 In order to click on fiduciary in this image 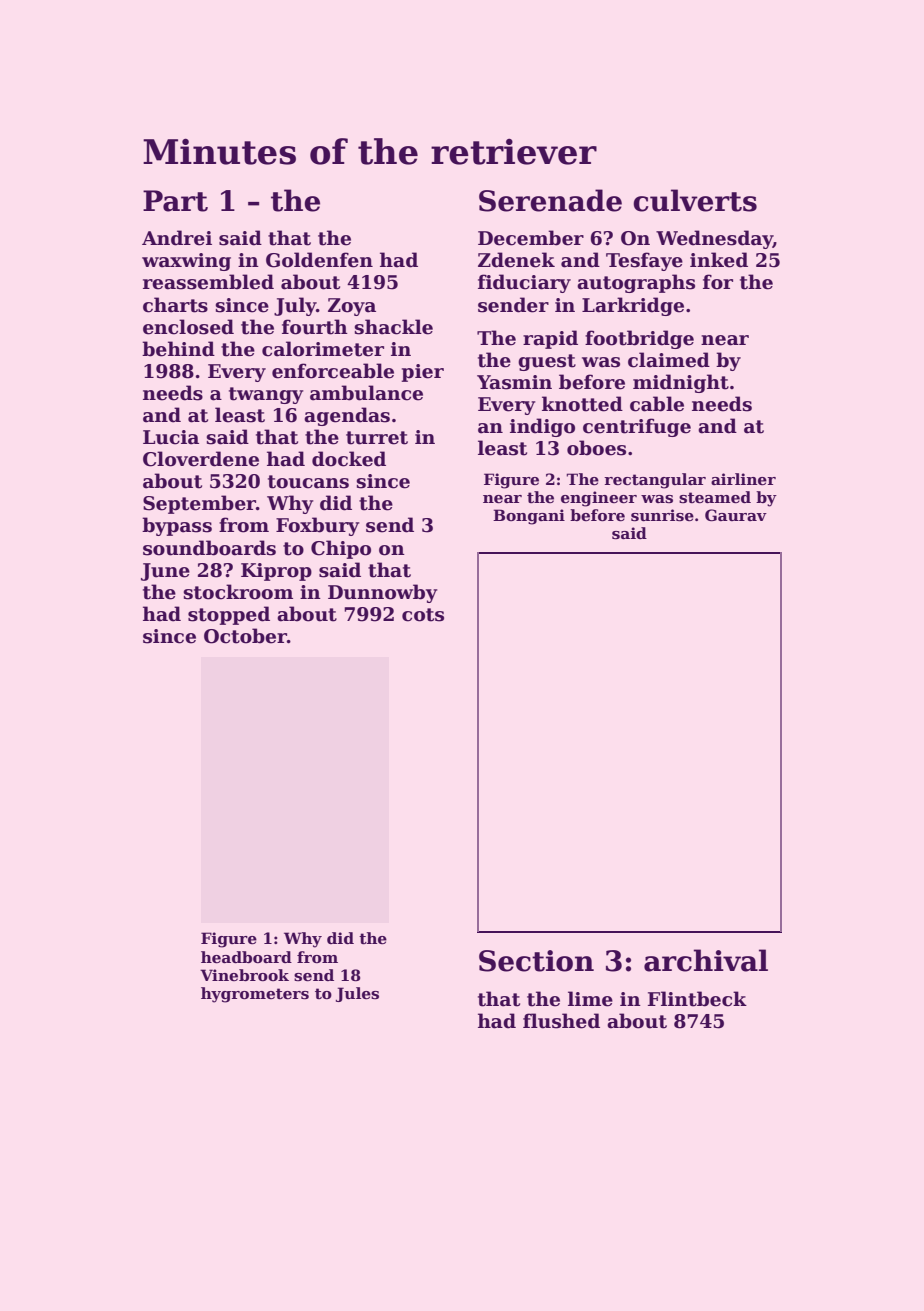, I will do `click(524, 283)`.
